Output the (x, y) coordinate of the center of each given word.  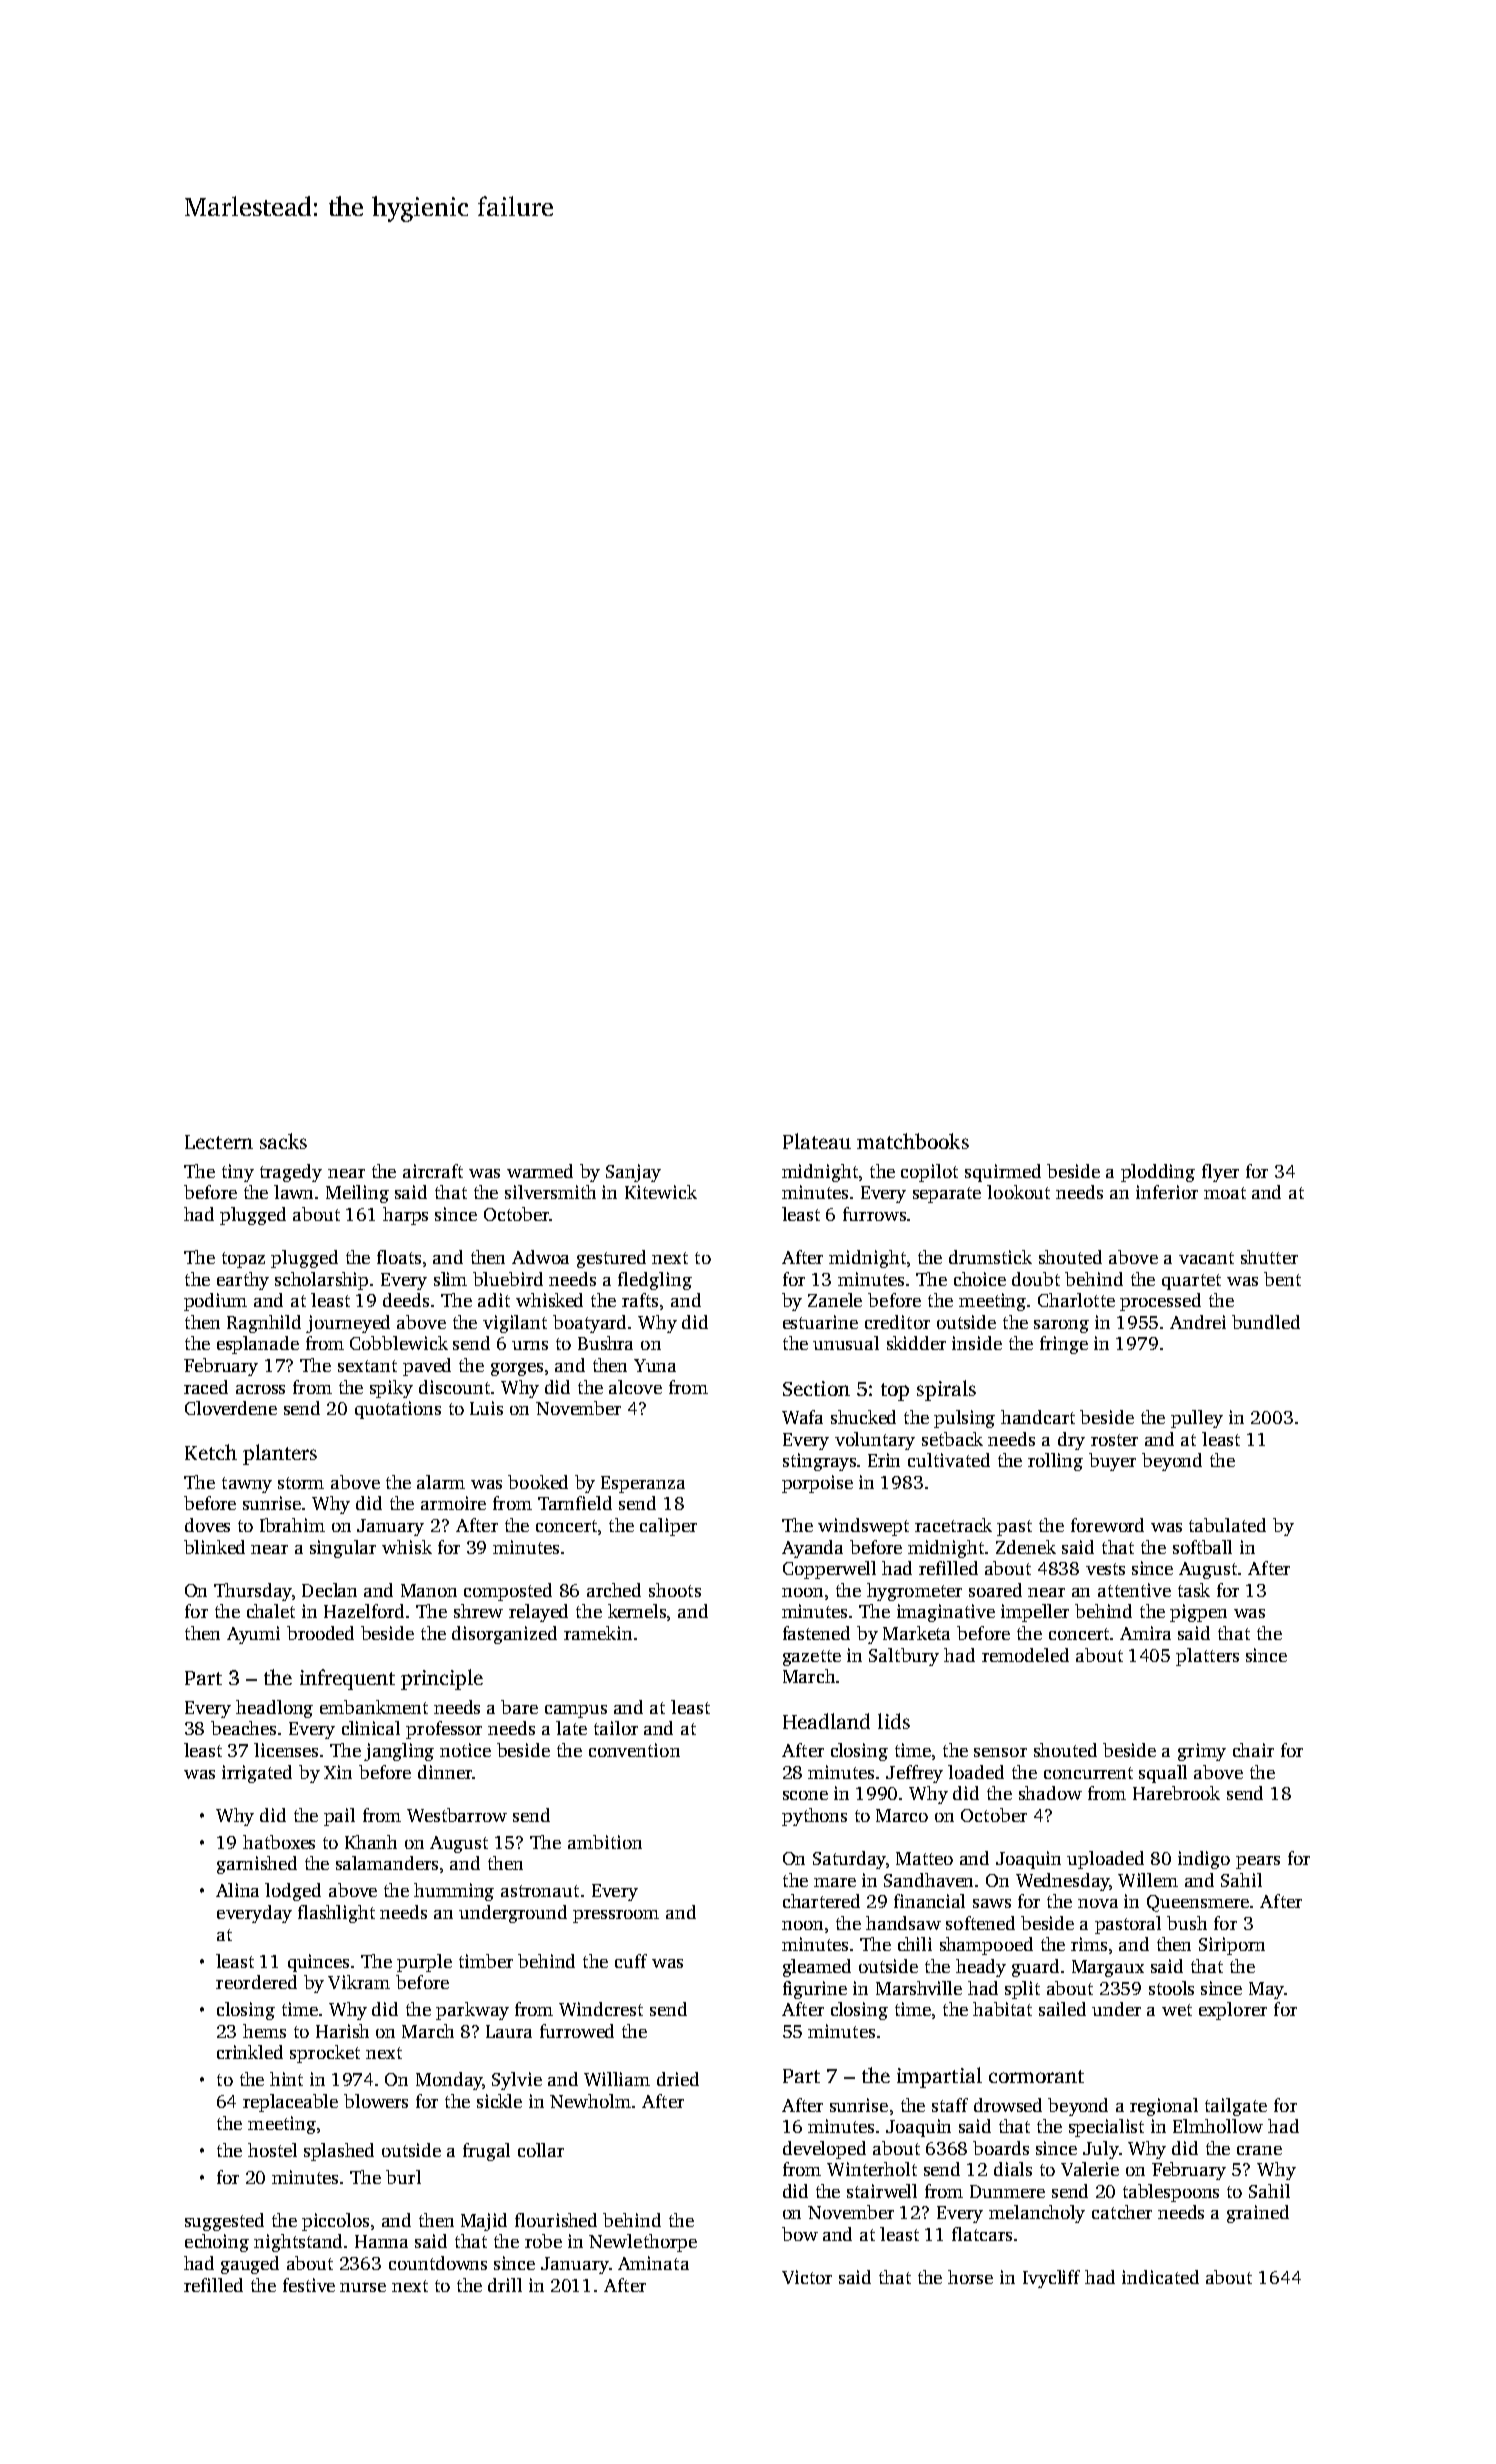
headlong (274, 1709)
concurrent (1088, 1773)
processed (1160, 1302)
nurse (363, 2287)
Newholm (590, 2101)
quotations (398, 1410)
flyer (1220, 1173)
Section (816, 1388)
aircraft (433, 1171)
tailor (616, 1728)
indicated (1160, 2277)
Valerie (1090, 2169)
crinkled (250, 2052)
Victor (807, 2277)
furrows (874, 1214)
